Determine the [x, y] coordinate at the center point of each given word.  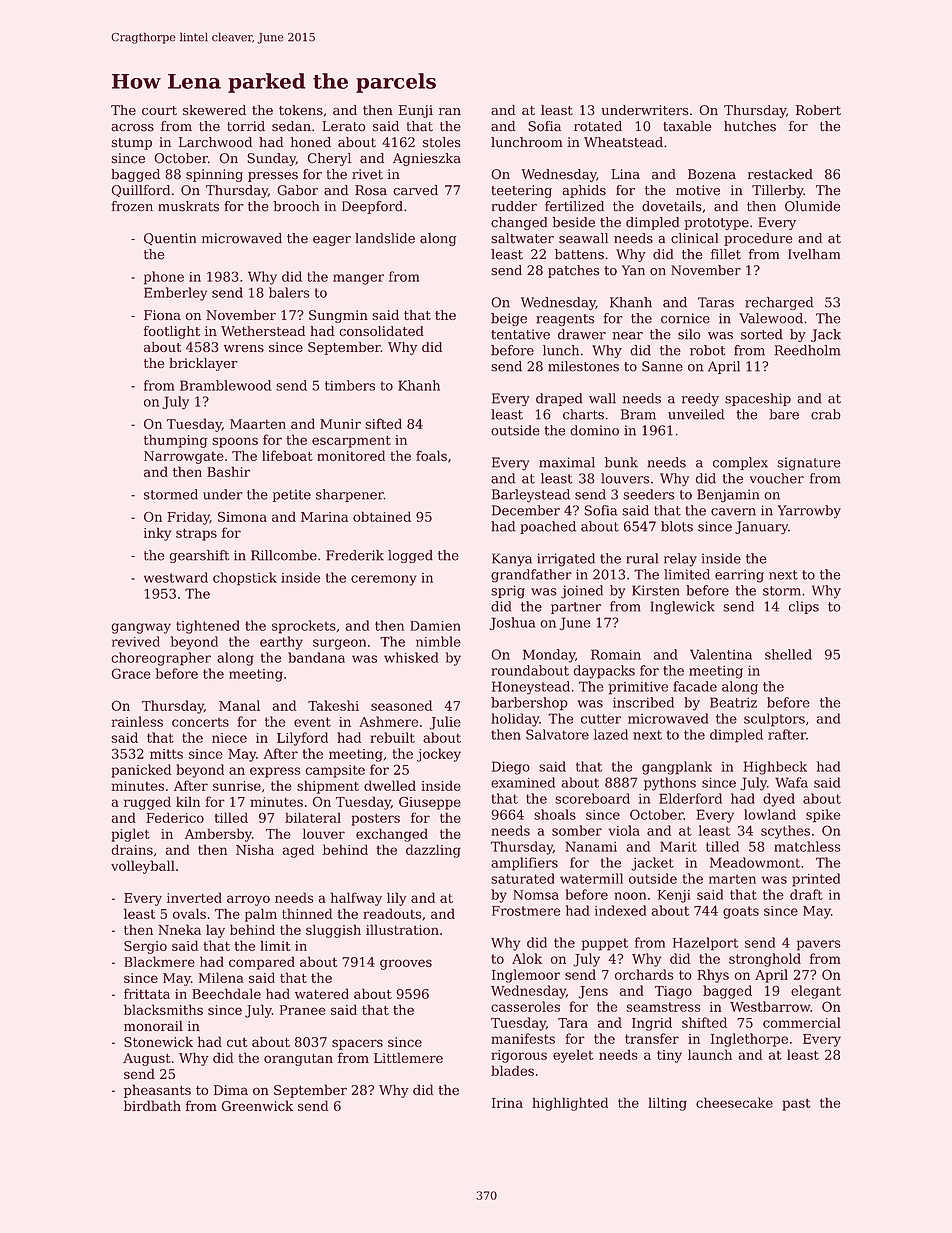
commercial [802, 1022]
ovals [189, 913]
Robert [818, 110]
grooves [406, 964]
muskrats [188, 206]
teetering [521, 191]
